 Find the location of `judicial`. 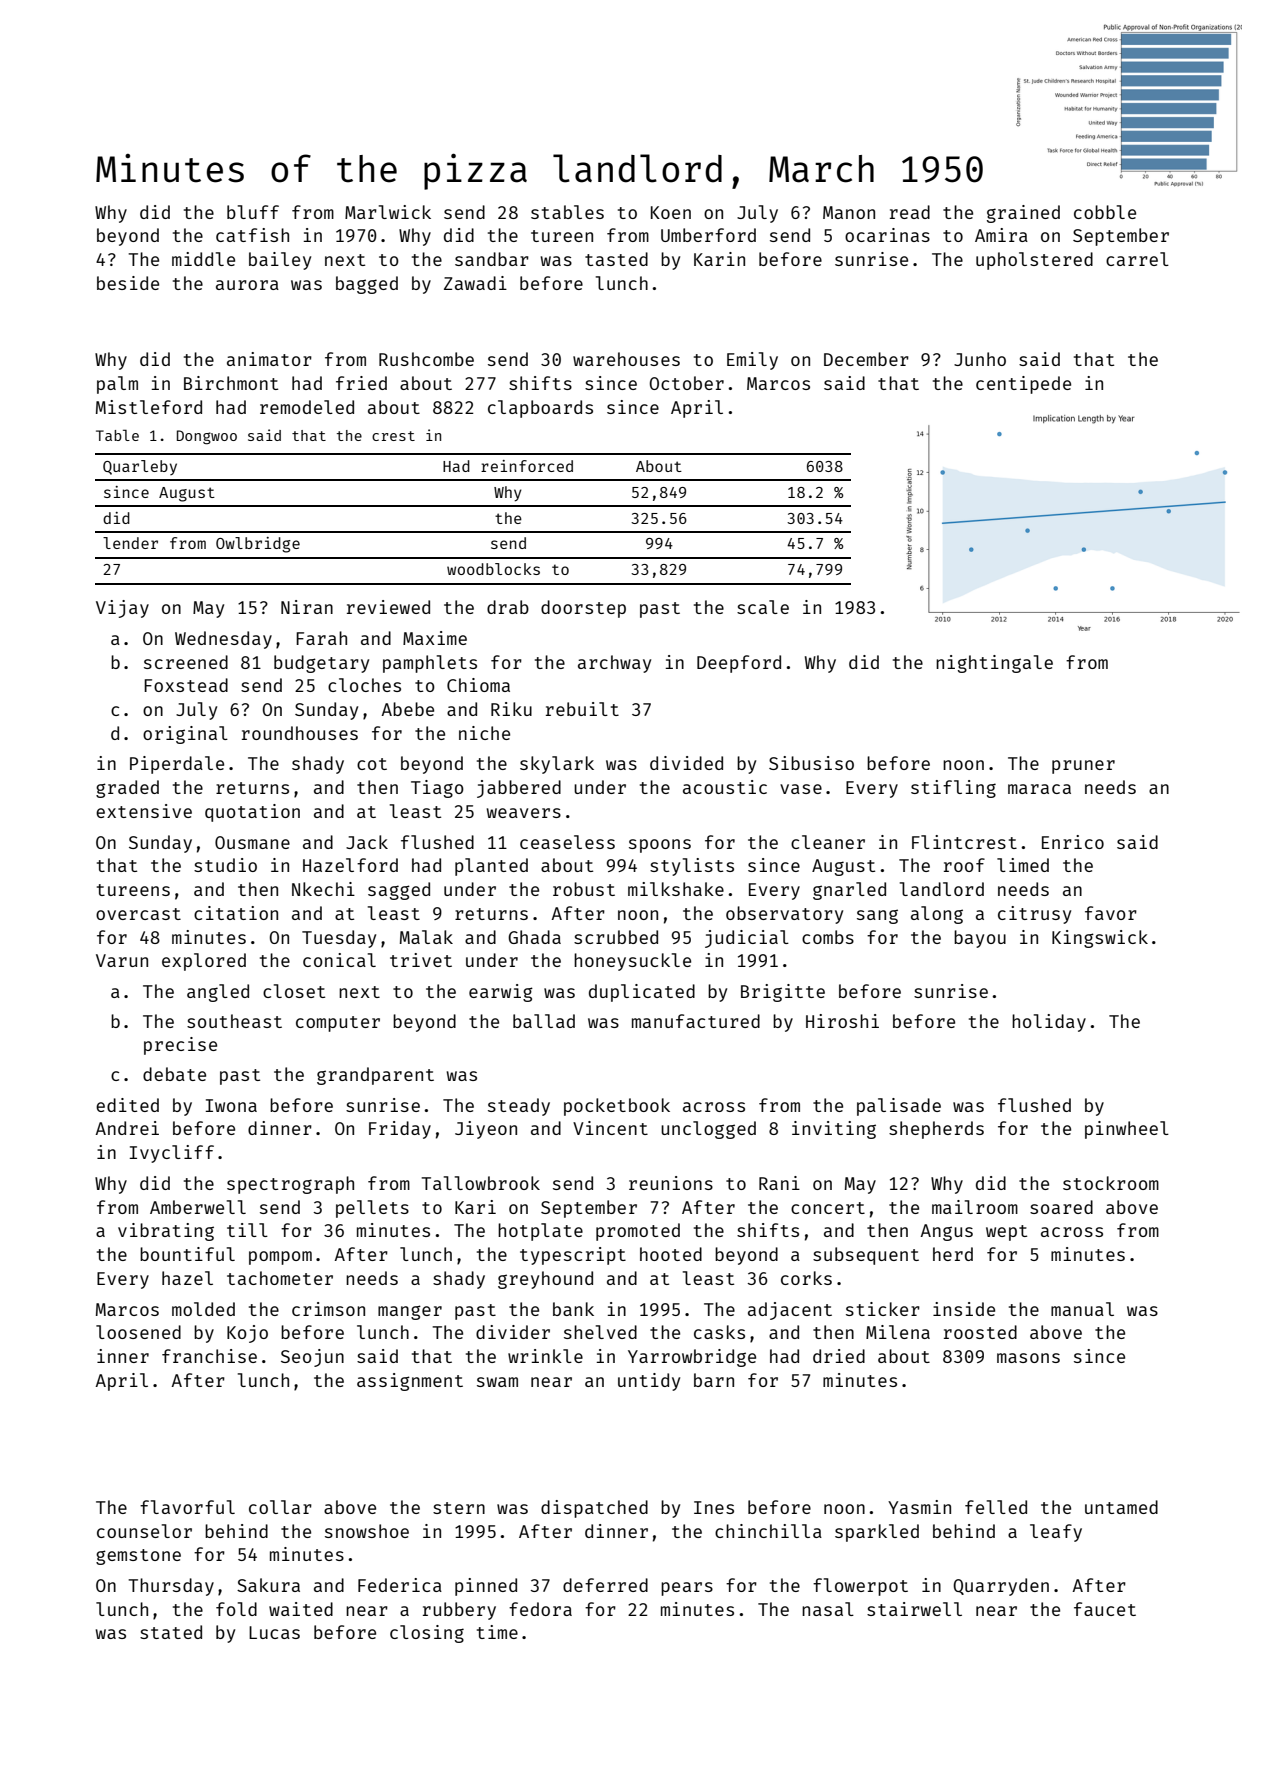

judicial is located at coordinates (747, 939).
